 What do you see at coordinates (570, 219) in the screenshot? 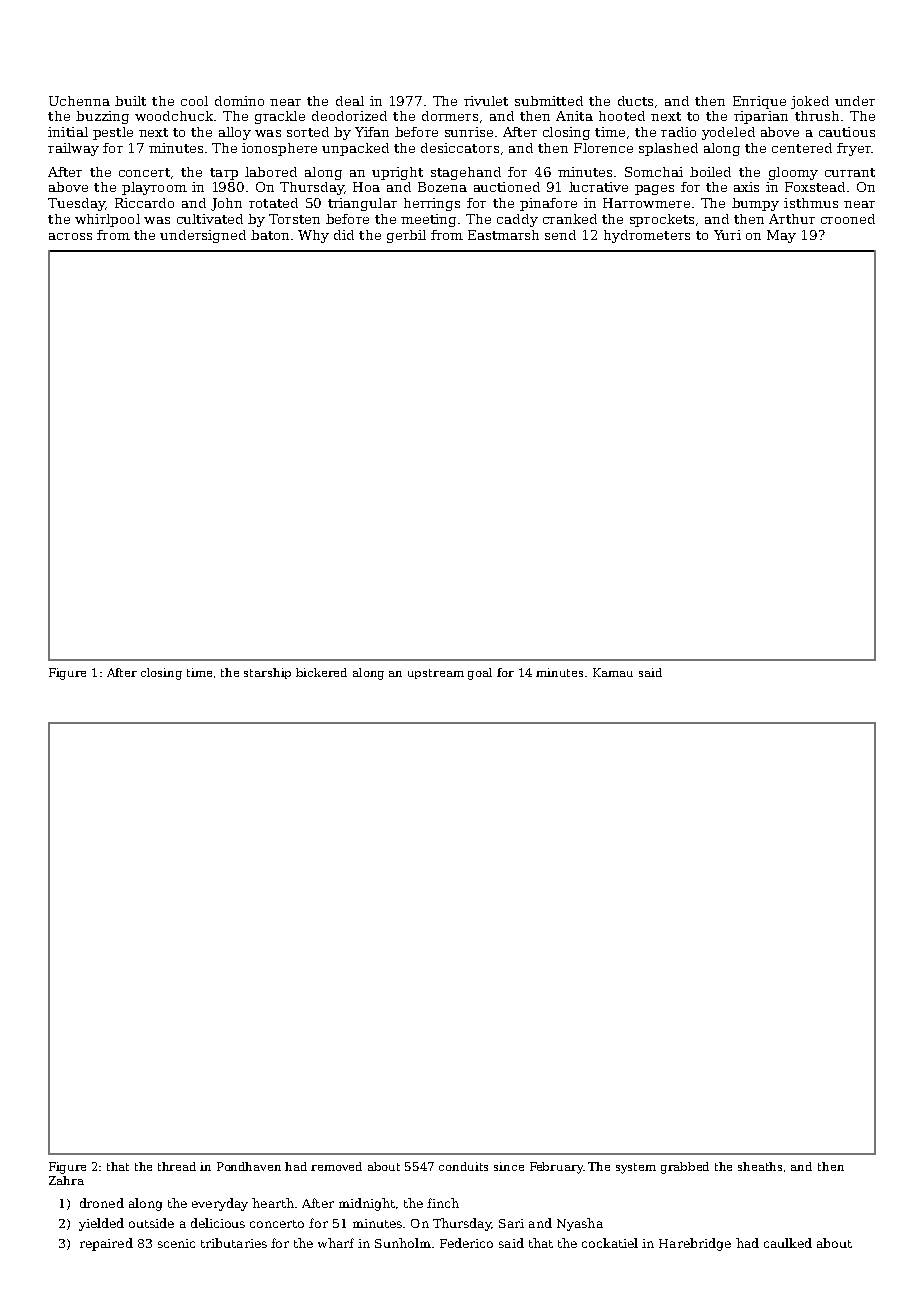
I see `cranked` at bounding box center [570, 219].
